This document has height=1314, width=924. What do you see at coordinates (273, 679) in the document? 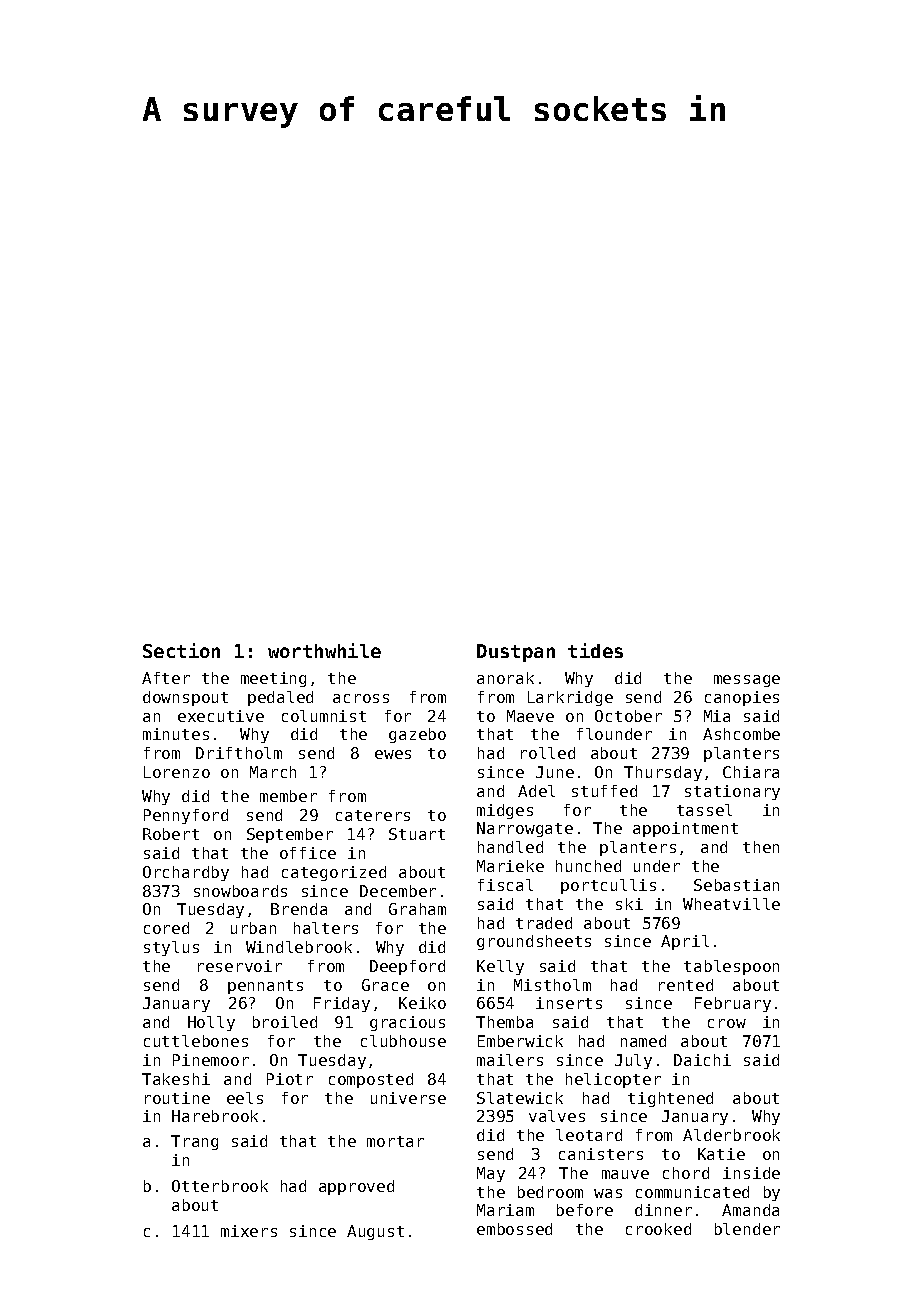
I see `meeting` at bounding box center [273, 679].
